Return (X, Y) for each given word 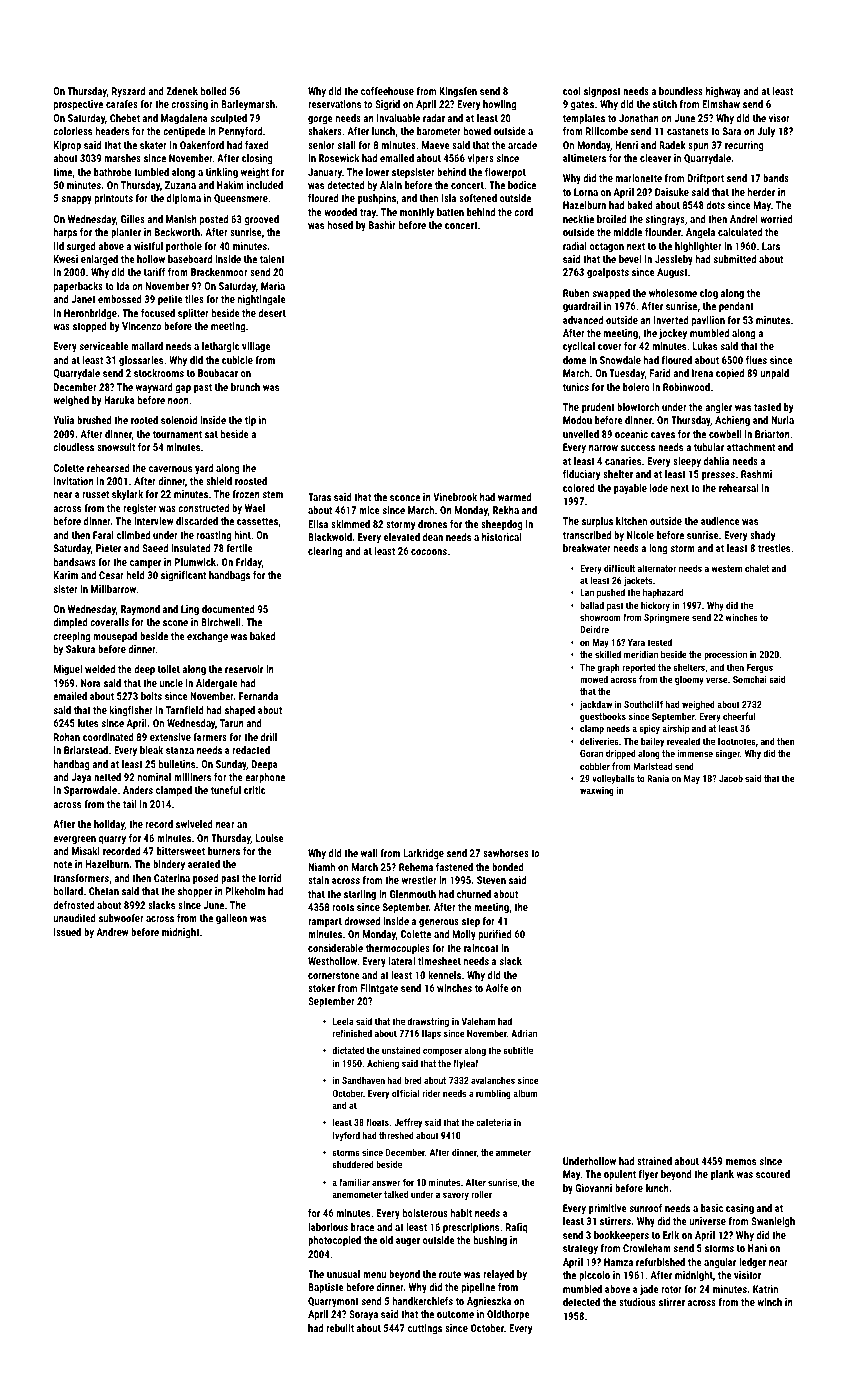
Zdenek (182, 91)
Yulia (63, 420)
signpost (602, 92)
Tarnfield (185, 710)
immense (695, 753)
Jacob (731, 778)
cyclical (579, 347)
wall (369, 853)
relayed (498, 1275)
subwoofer (121, 918)
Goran (591, 753)
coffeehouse (387, 91)
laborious (328, 1227)
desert (272, 313)
